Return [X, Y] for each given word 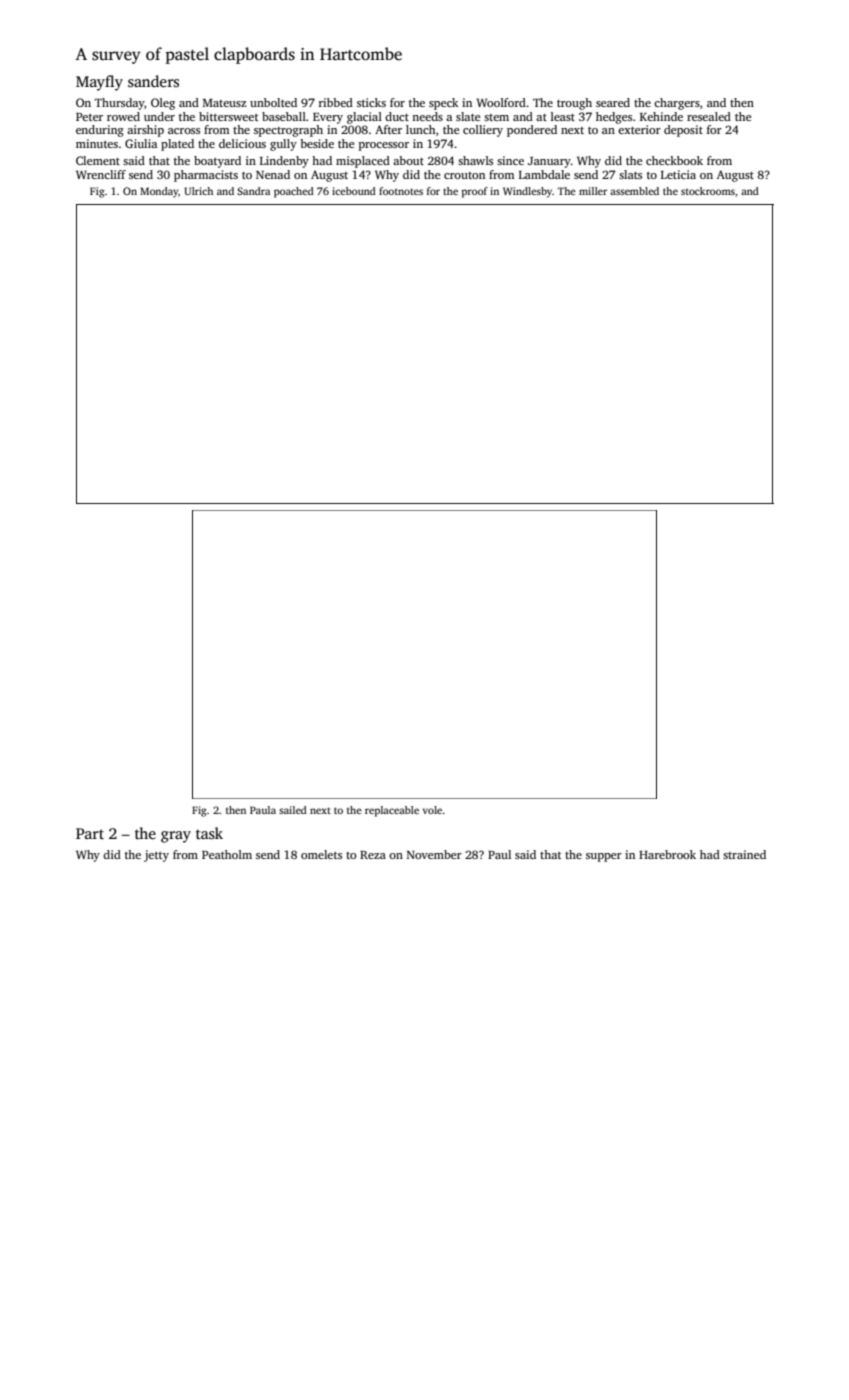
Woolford [501, 102]
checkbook [674, 160]
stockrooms [708, 191]
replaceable [392, 811]
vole [432, 810]
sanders [153, 81]
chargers [677, 104]
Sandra [253, 191]
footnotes [401, 191]
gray [176, 837]
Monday [159, 192]
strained [744, 854]
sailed [293, 810]
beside [317, 143]
